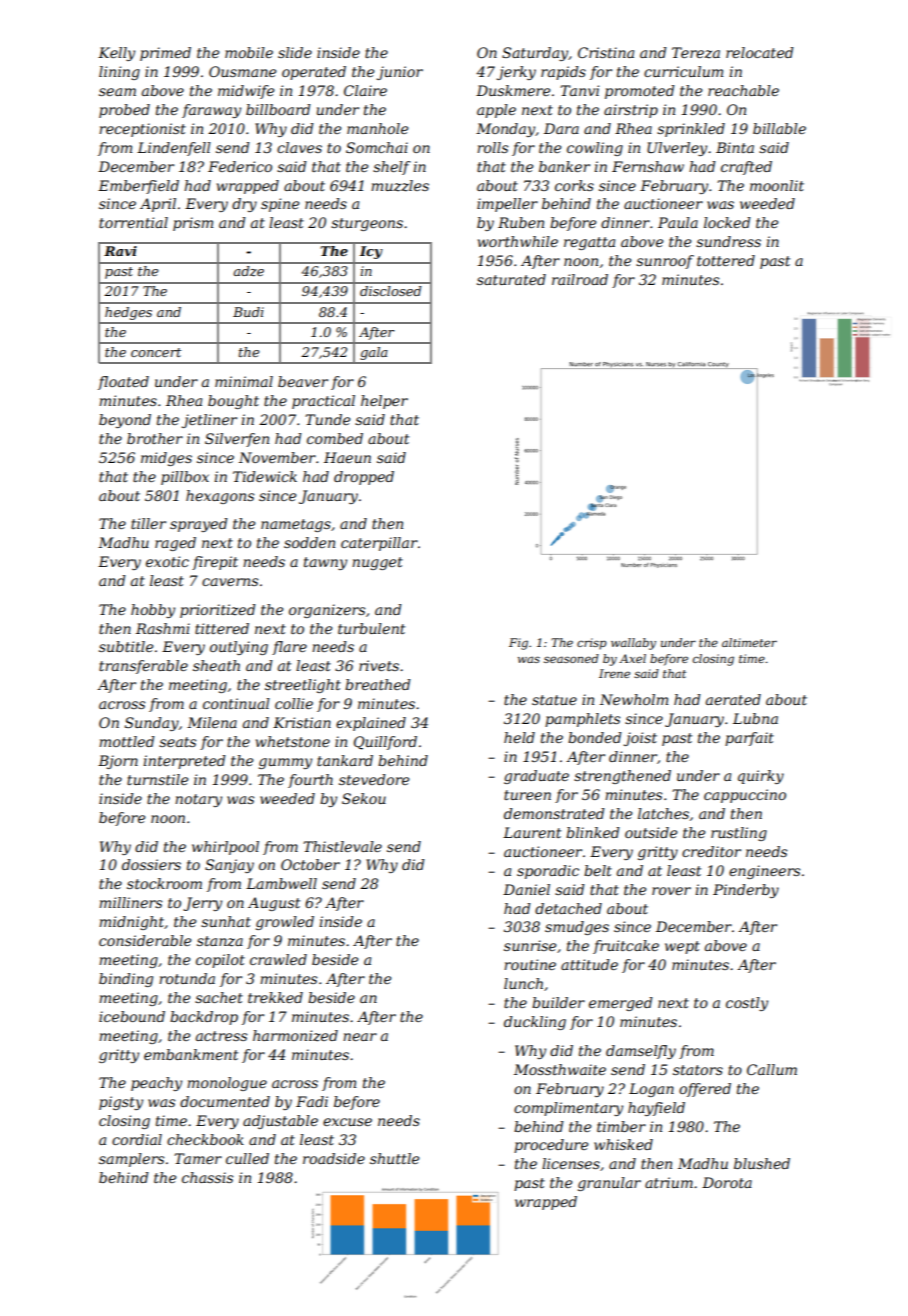 This page has width=908, height=1316. Describe the element at coordinates (633, 644) in the page. I see `wallaby` at that location.
